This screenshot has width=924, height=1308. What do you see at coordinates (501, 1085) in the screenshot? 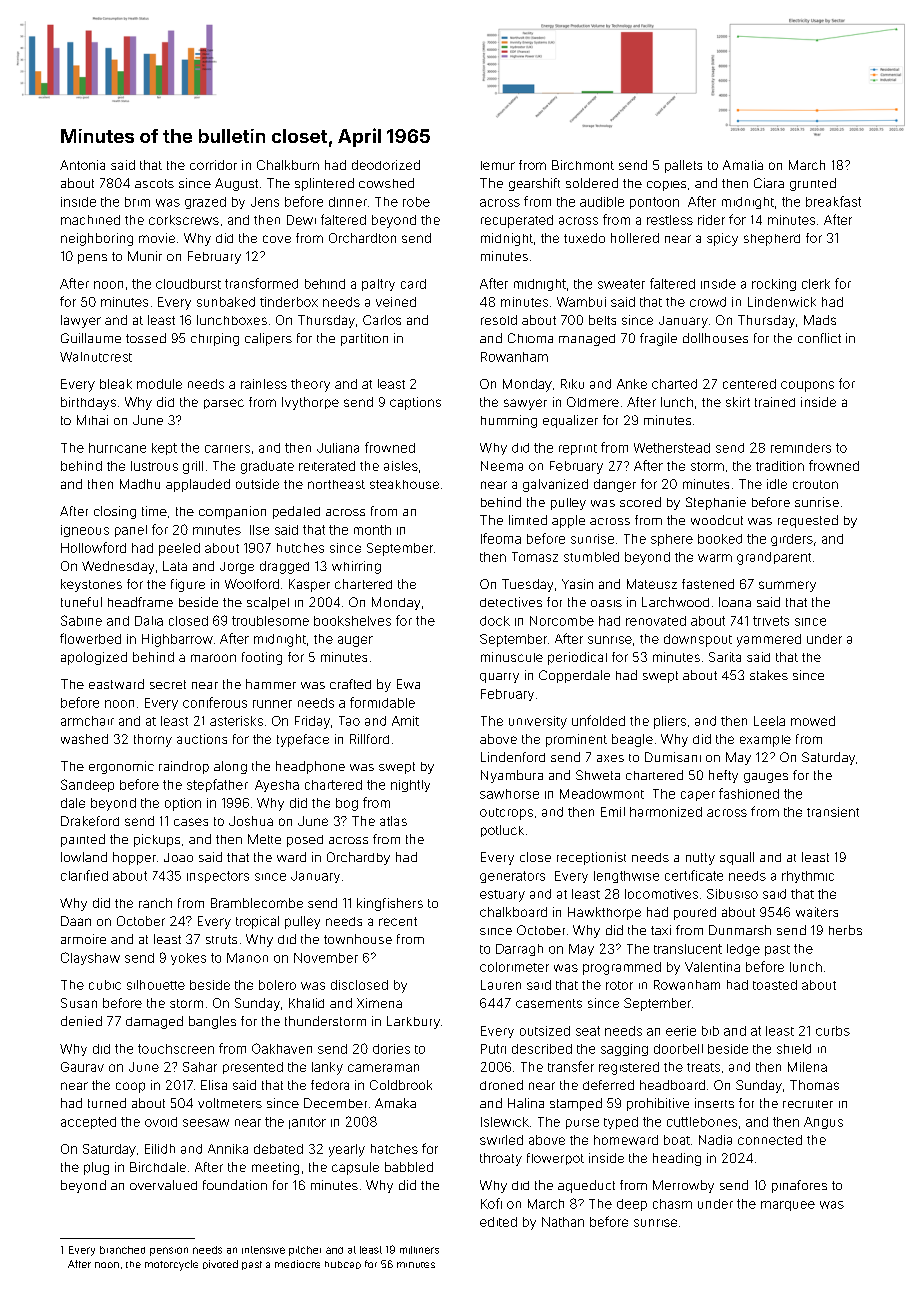
I see `droned` at bounding box center [501, 1085].
